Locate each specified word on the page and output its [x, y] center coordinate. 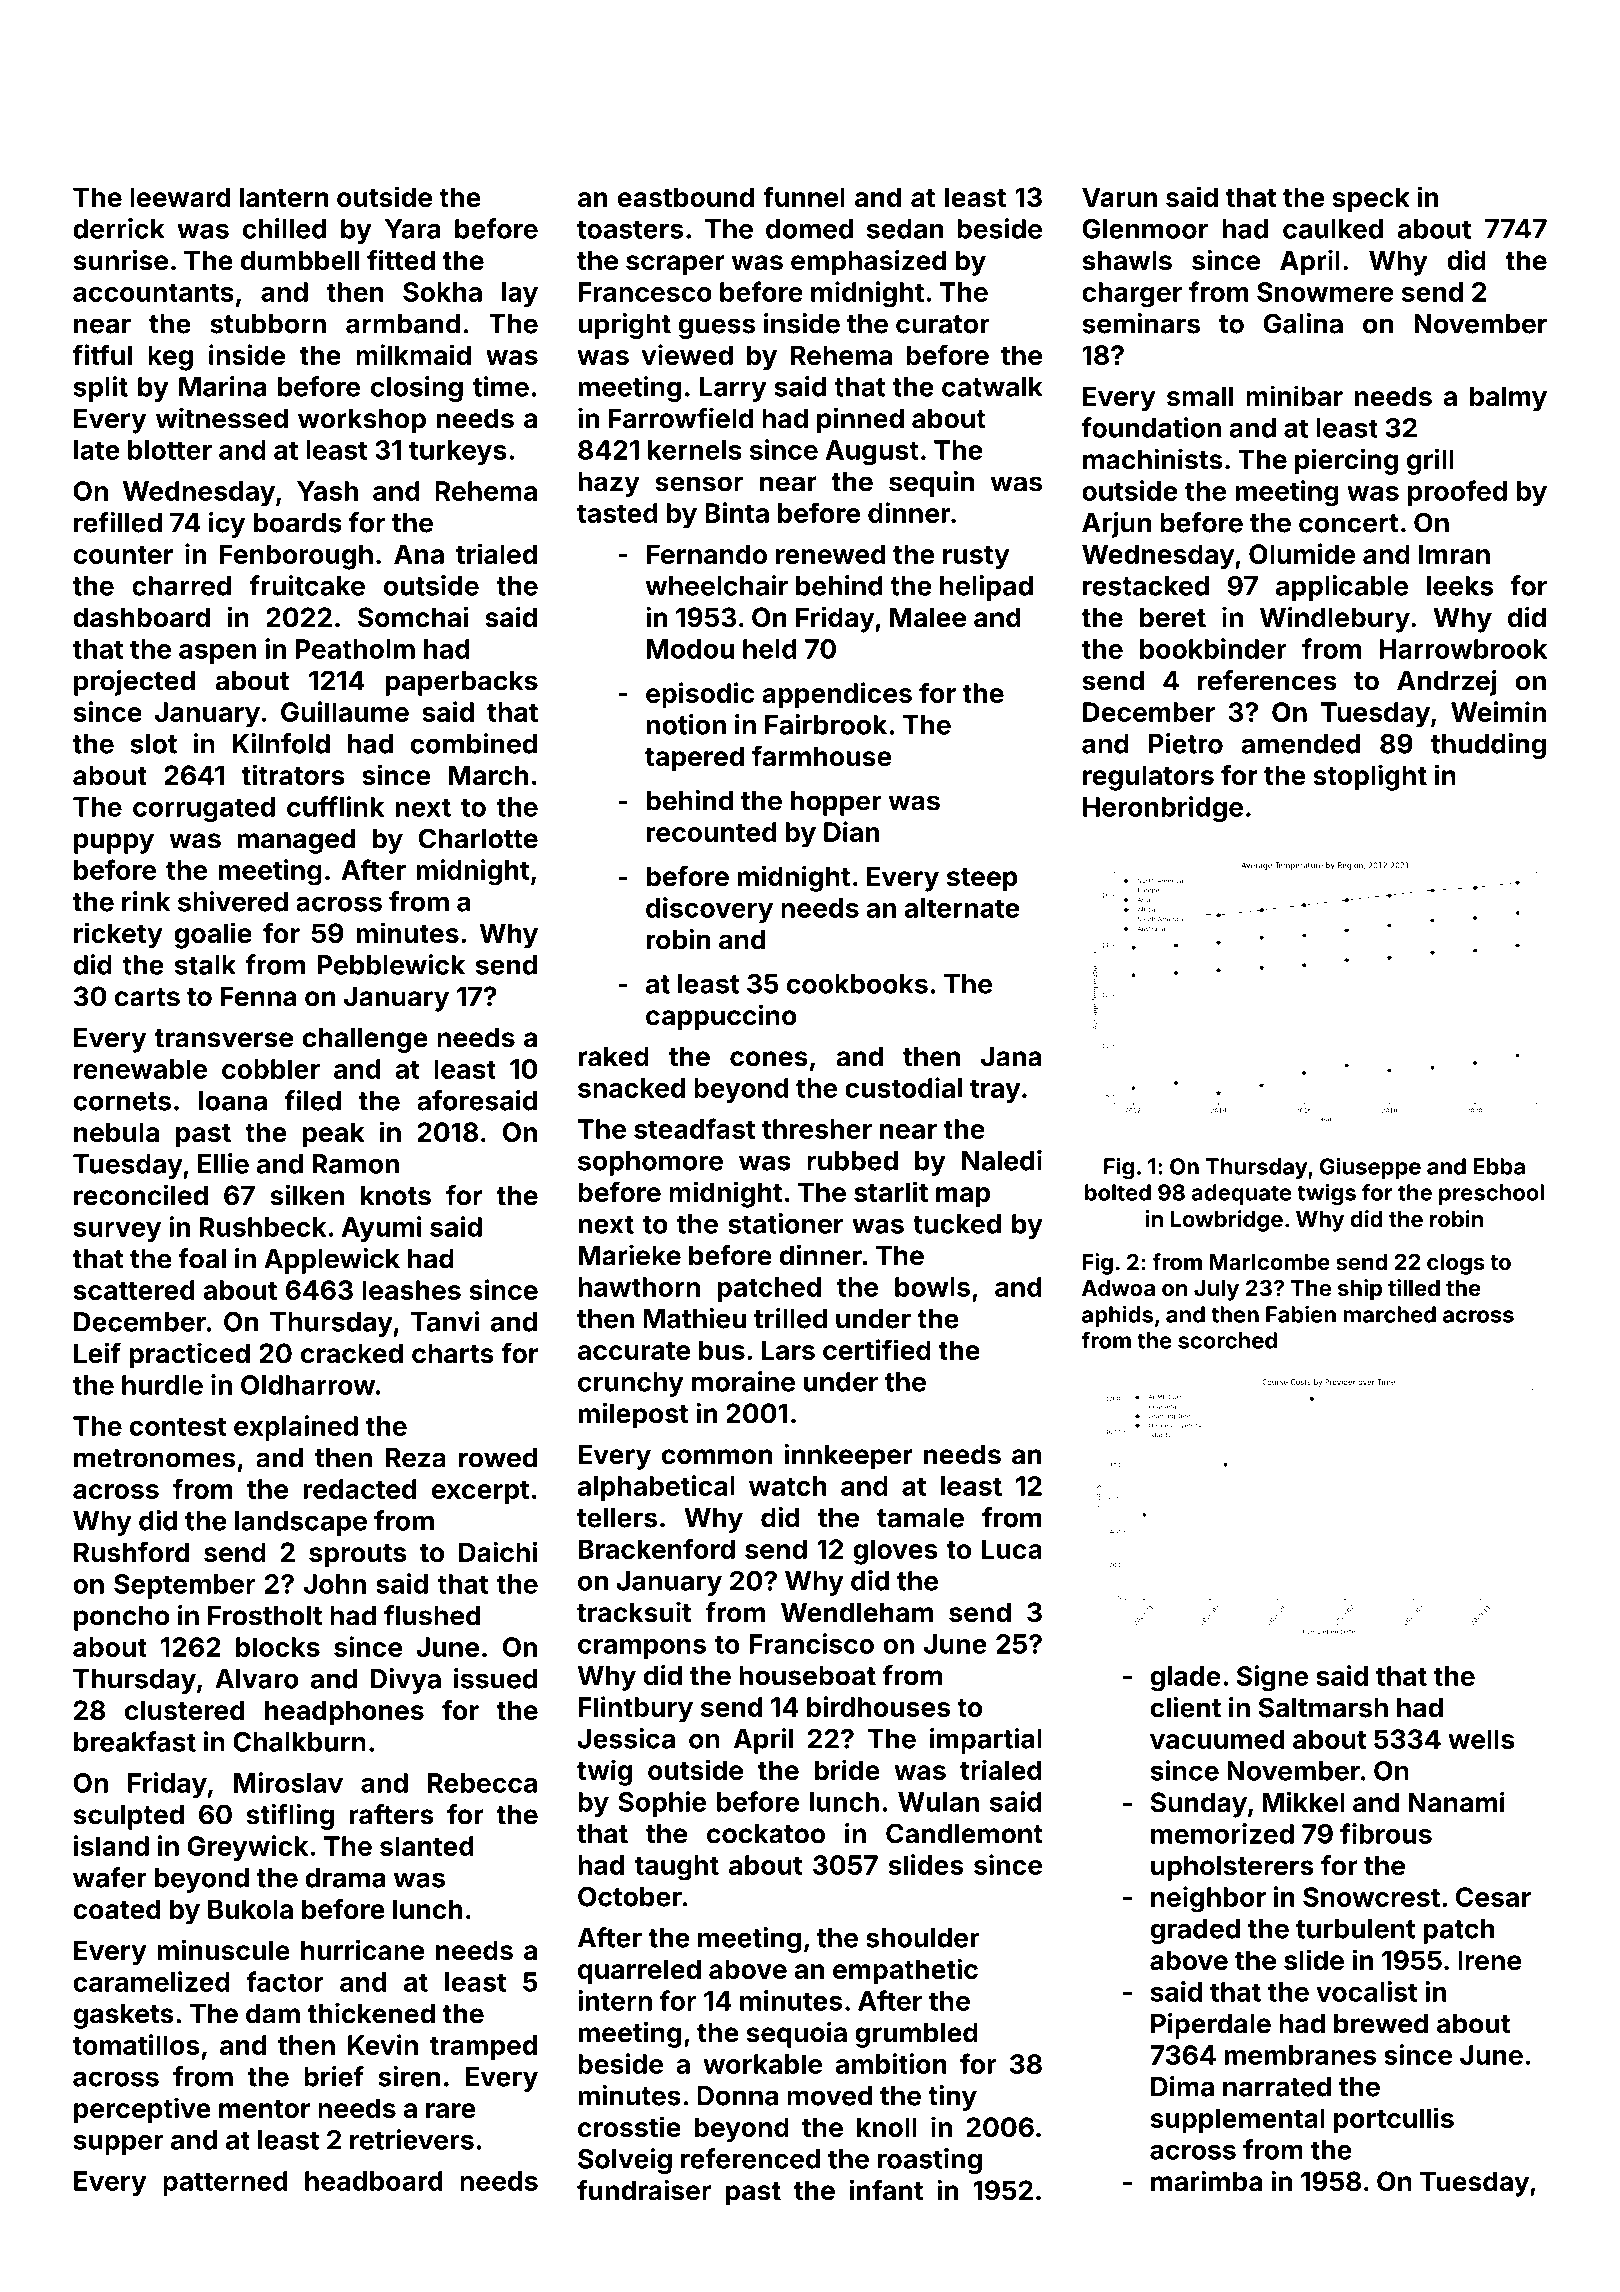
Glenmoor [1145, 229]
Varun [1120, 197]
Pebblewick [391, 964]
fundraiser [644, 2190]
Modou [690, 649]
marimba [1206, 2181]
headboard [374, 2181]
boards [297, 523]
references [1267, 680]
